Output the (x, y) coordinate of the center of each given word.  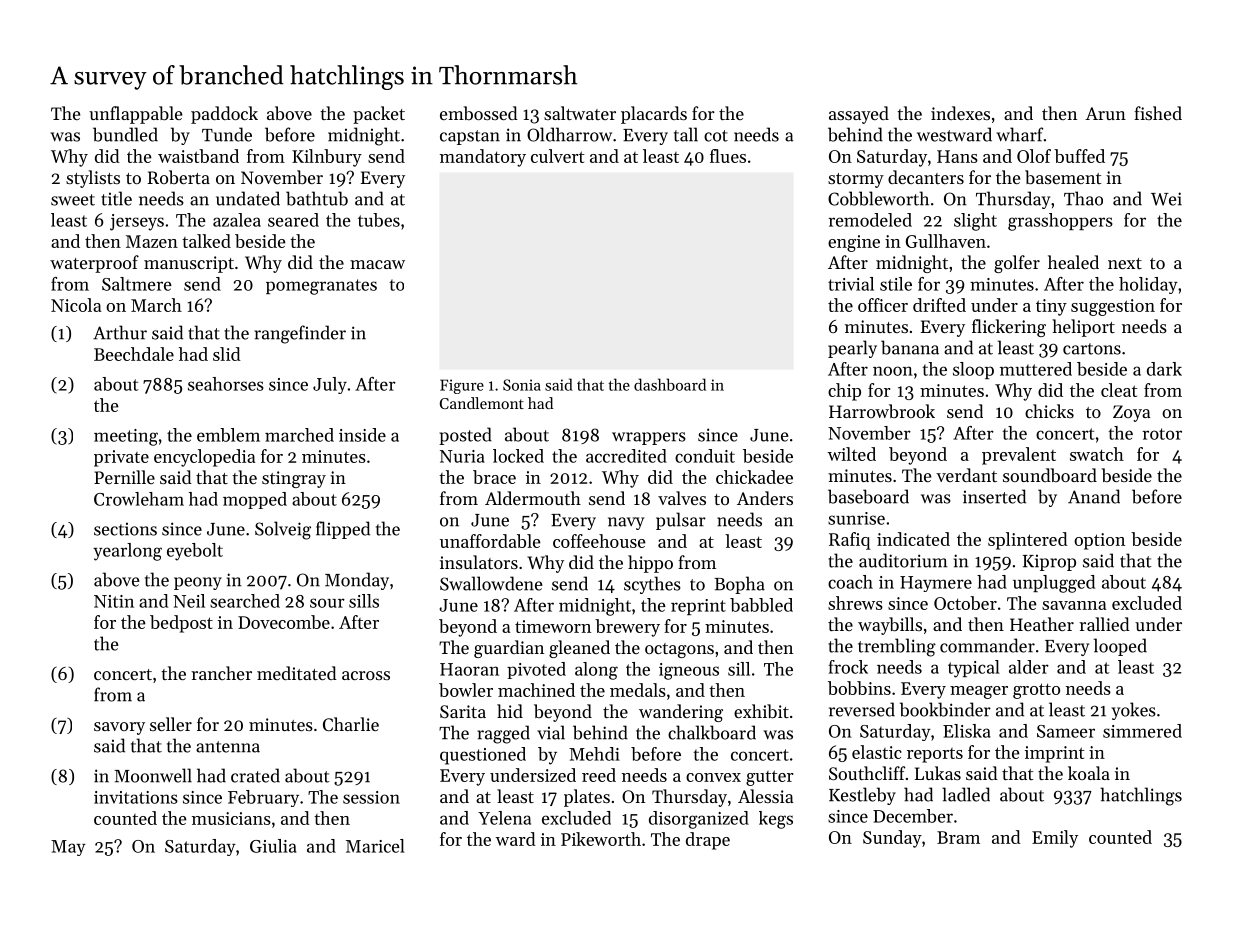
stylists (93, 179)
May (68, 848)
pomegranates (321, 287)
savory (119, 728)
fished (1158, 113)
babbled (761, 605)
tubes (379, 220)
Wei (1166, 199)
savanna (1074, 605)
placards (654, 115)
